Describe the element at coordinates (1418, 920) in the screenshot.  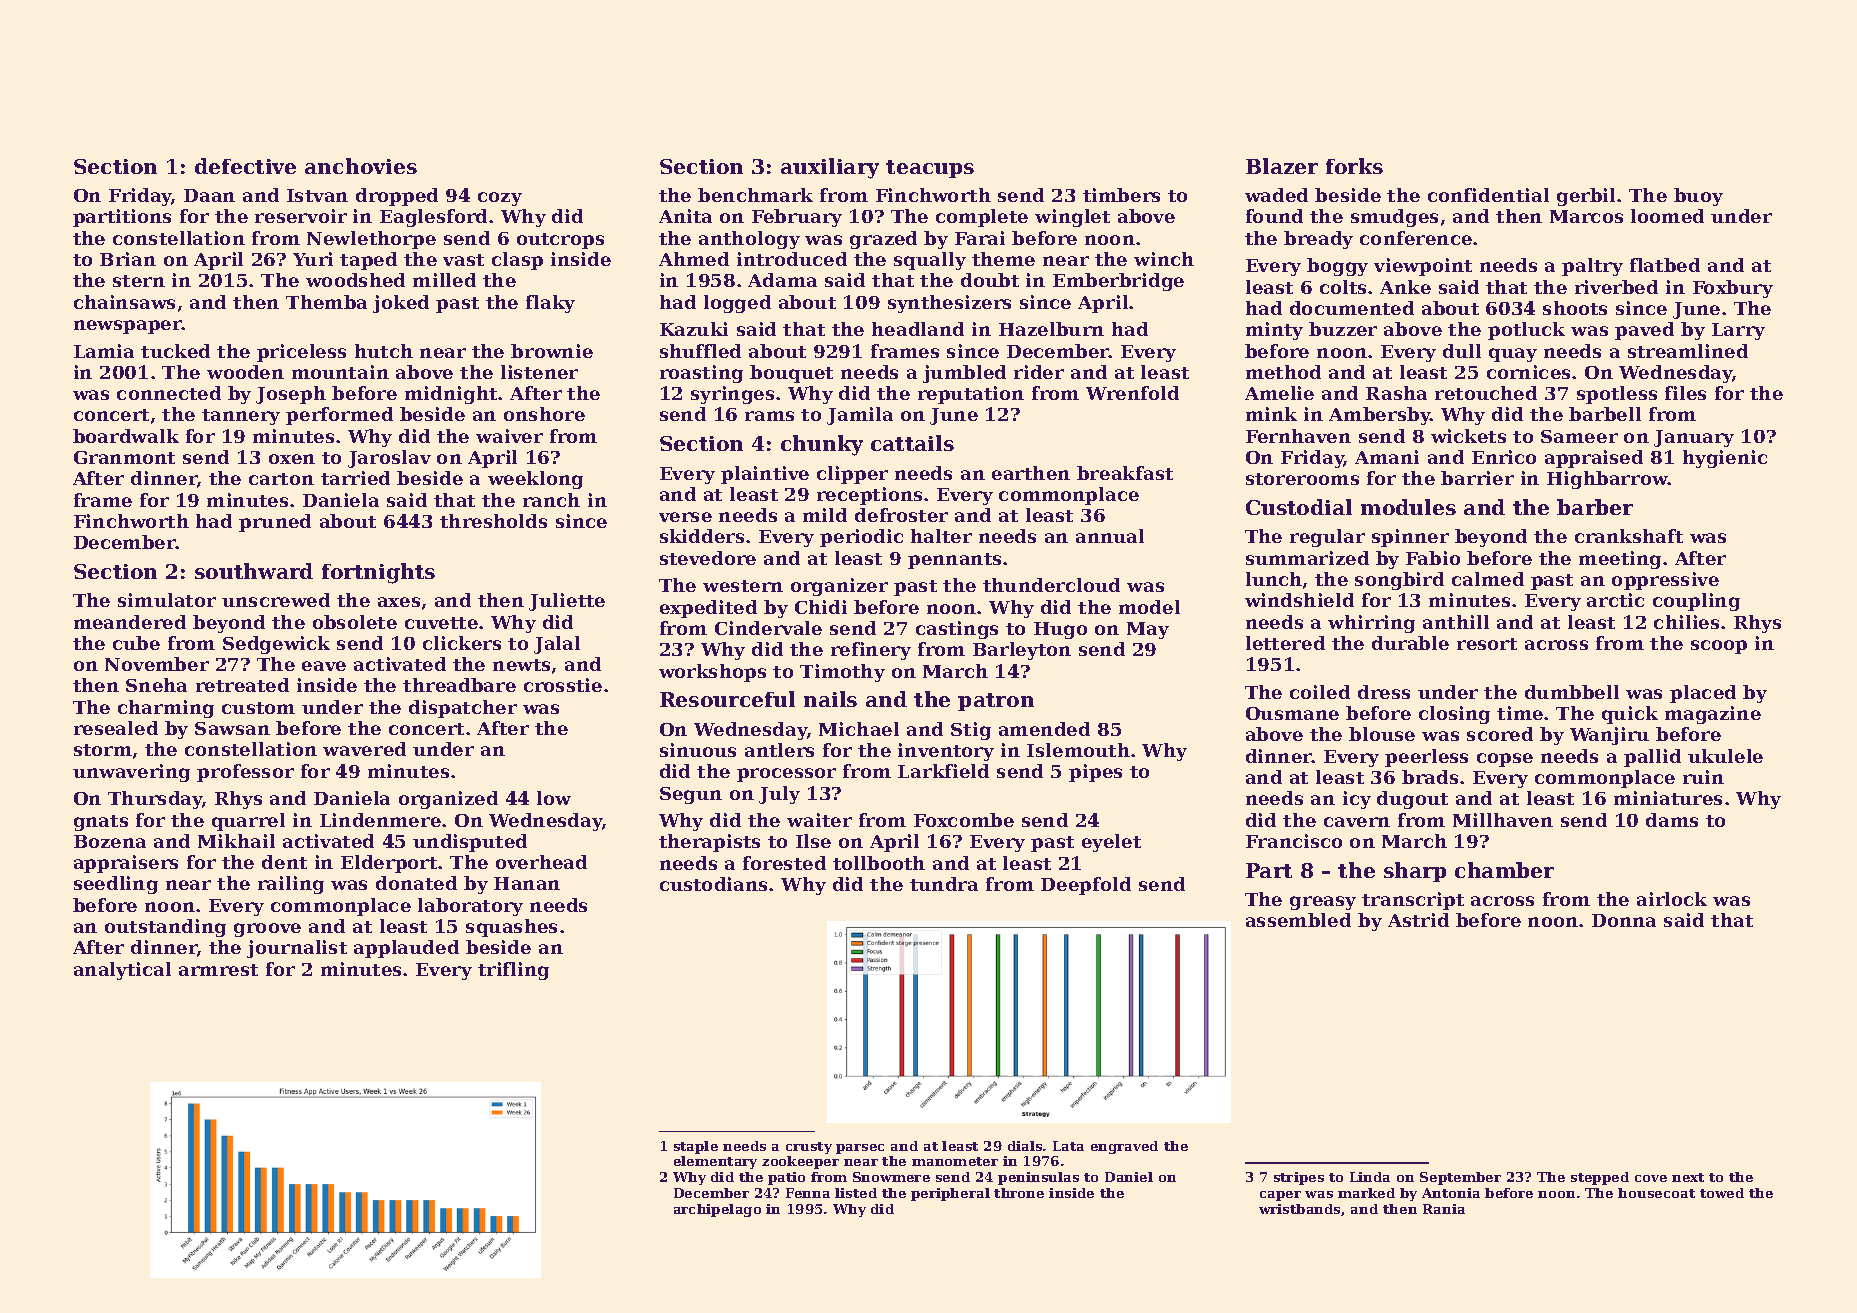
I see `Astrid` at that location.
